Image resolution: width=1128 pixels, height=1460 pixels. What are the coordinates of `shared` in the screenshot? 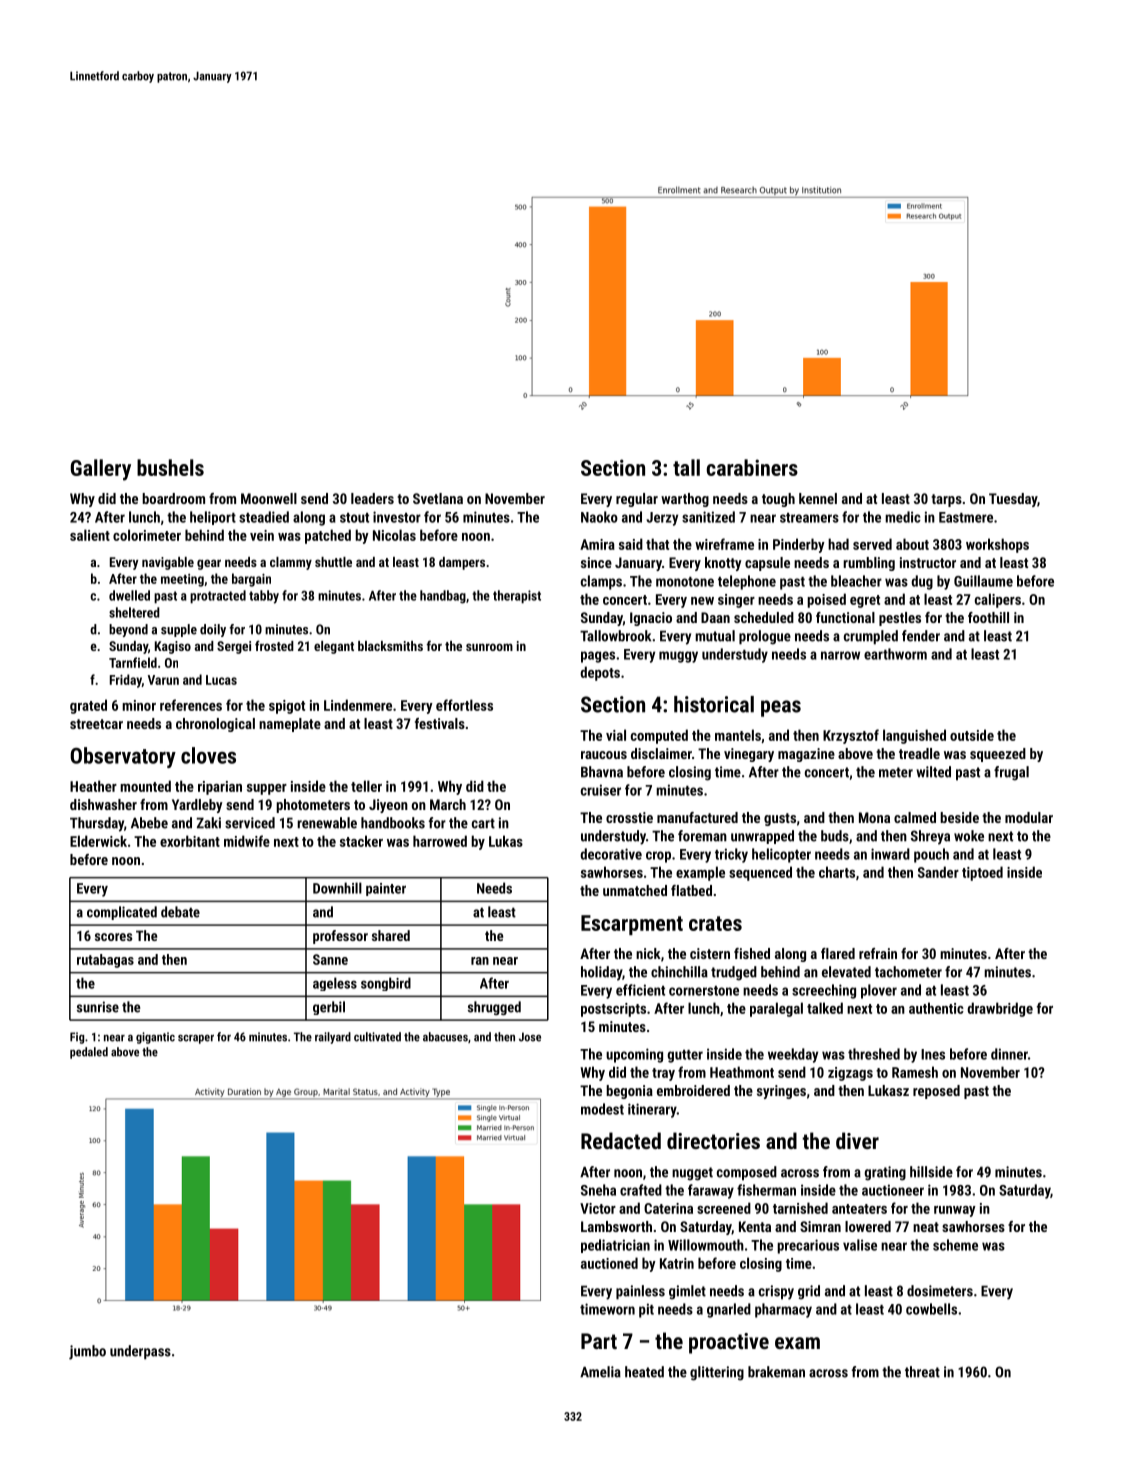 It's located at (391, 935).
